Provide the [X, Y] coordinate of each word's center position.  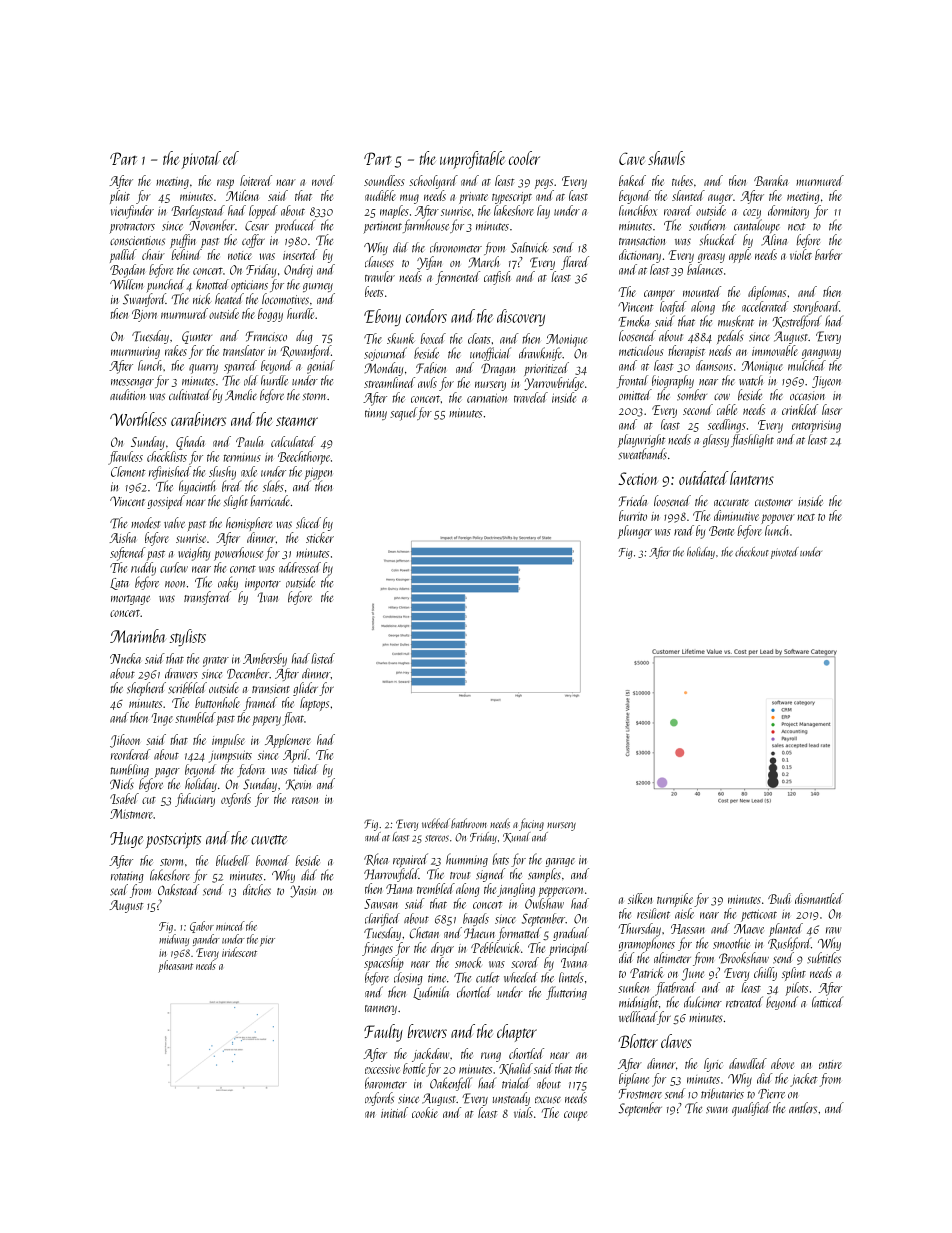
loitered [256, 180]
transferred [207, 598]
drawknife [540, 354]
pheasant [175, 966]
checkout [752, 552]
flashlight [752, 440]
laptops [314, 704]
